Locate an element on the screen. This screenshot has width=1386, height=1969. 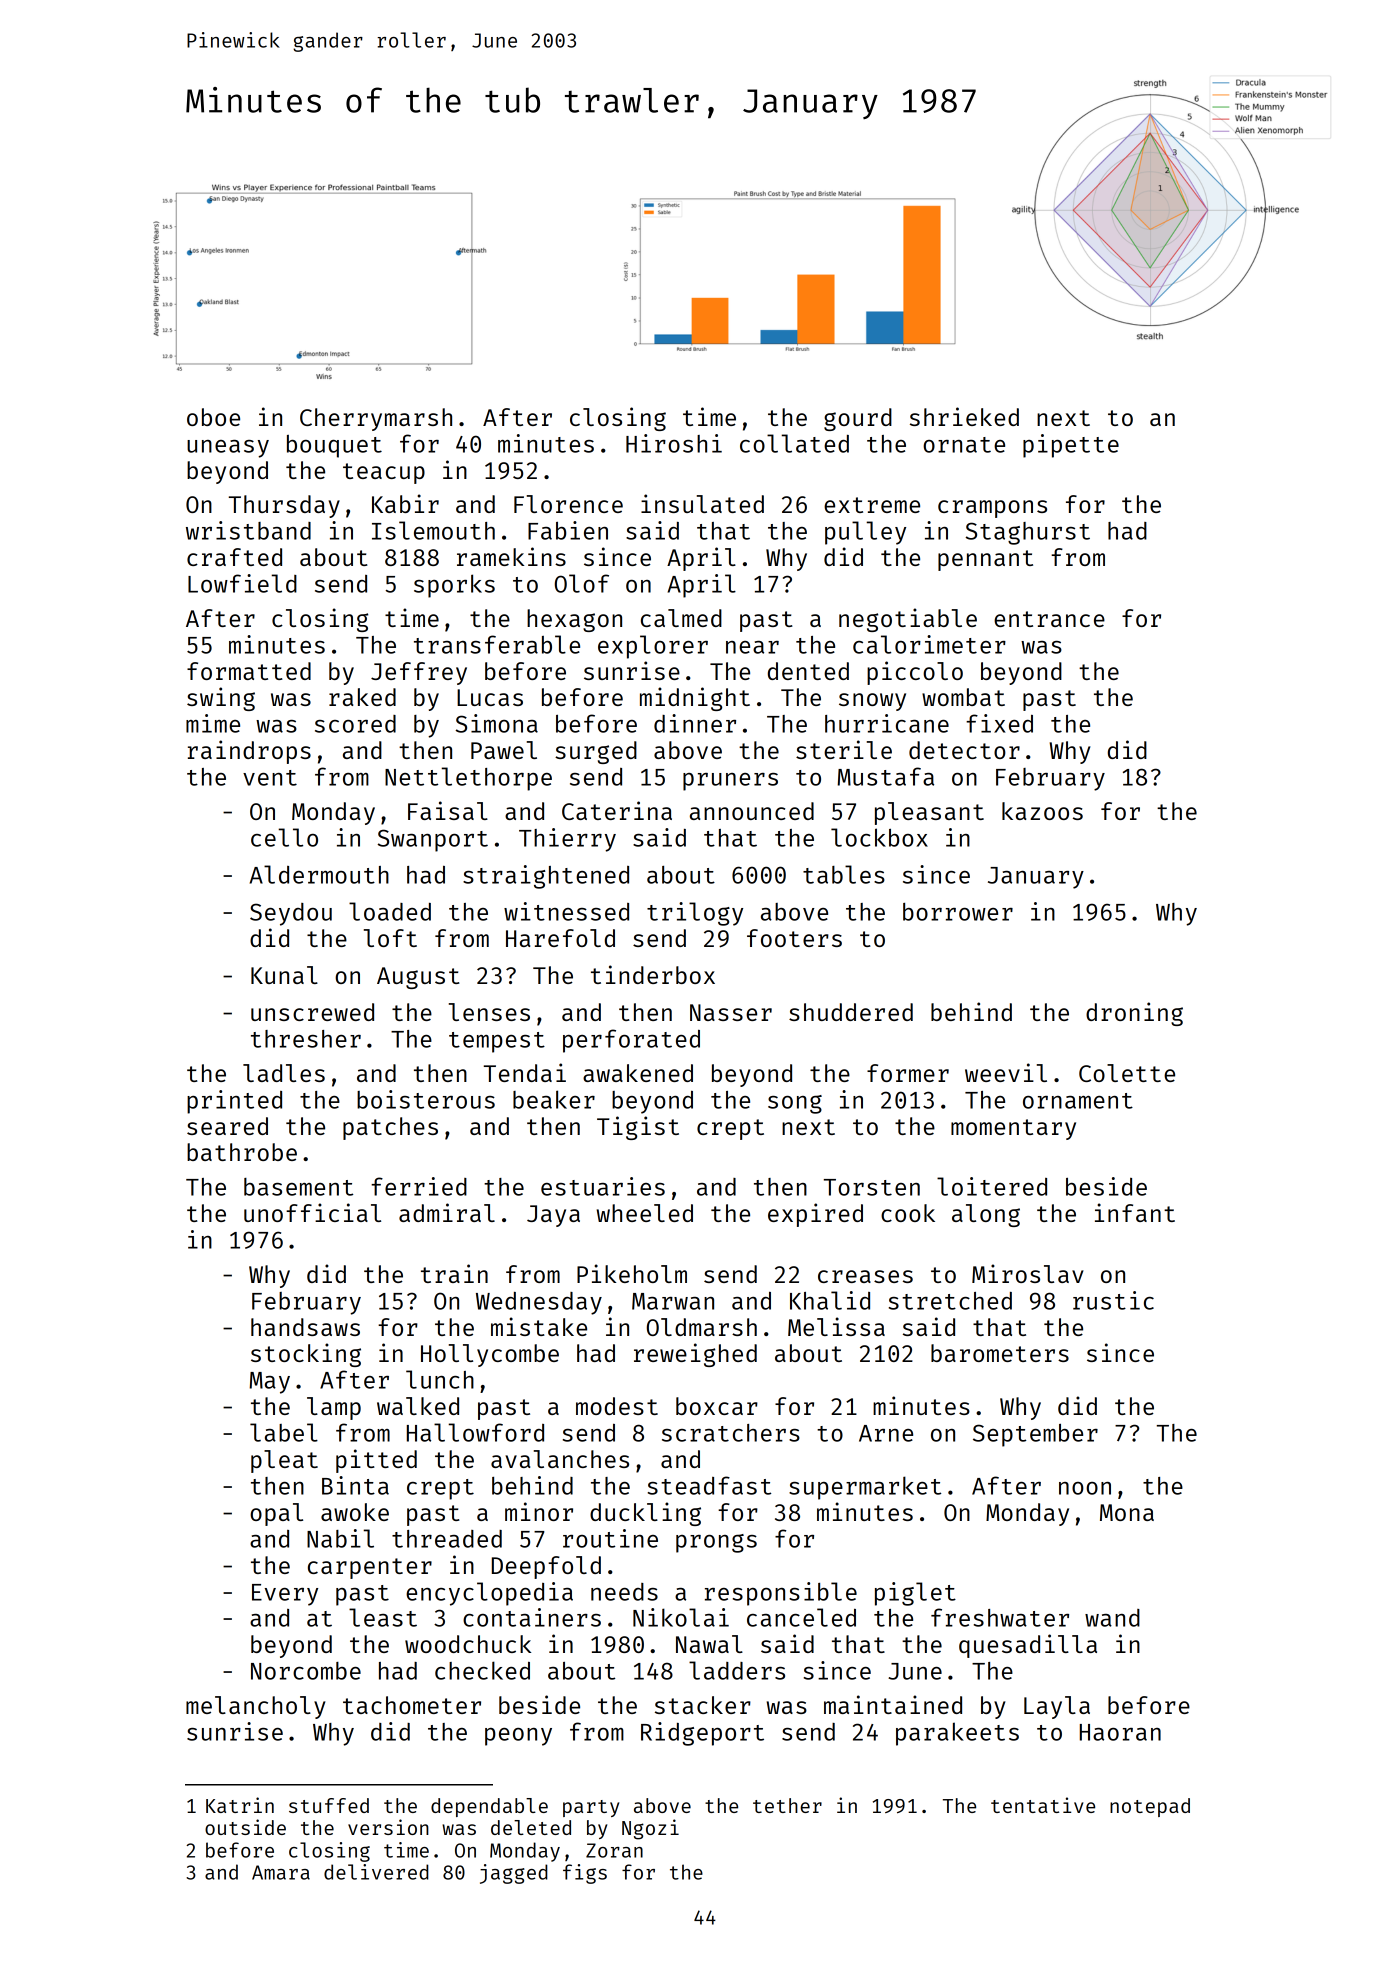
Colette is located at coordinates (1127, 1073).
